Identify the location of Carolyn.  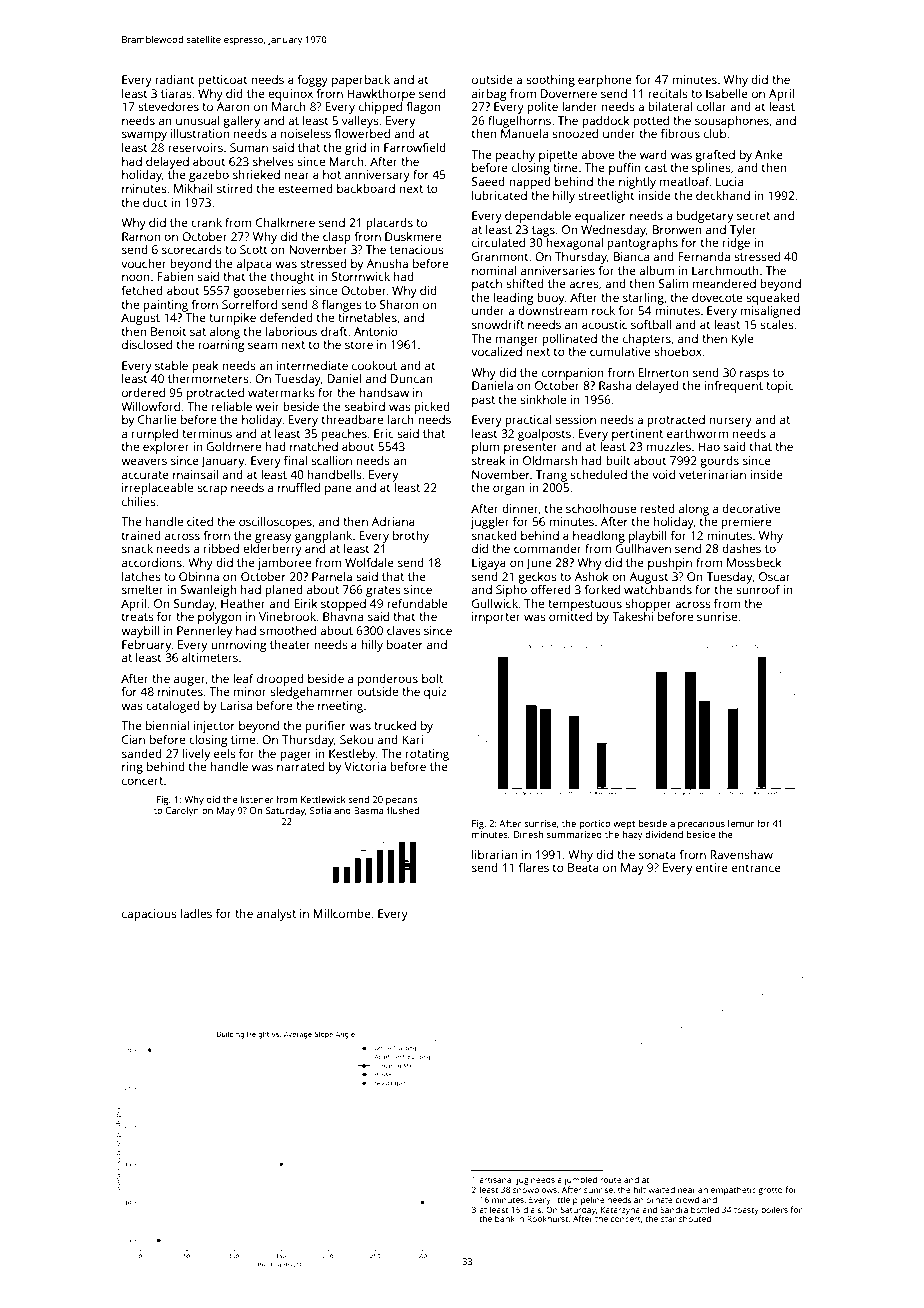
(182, 811).
